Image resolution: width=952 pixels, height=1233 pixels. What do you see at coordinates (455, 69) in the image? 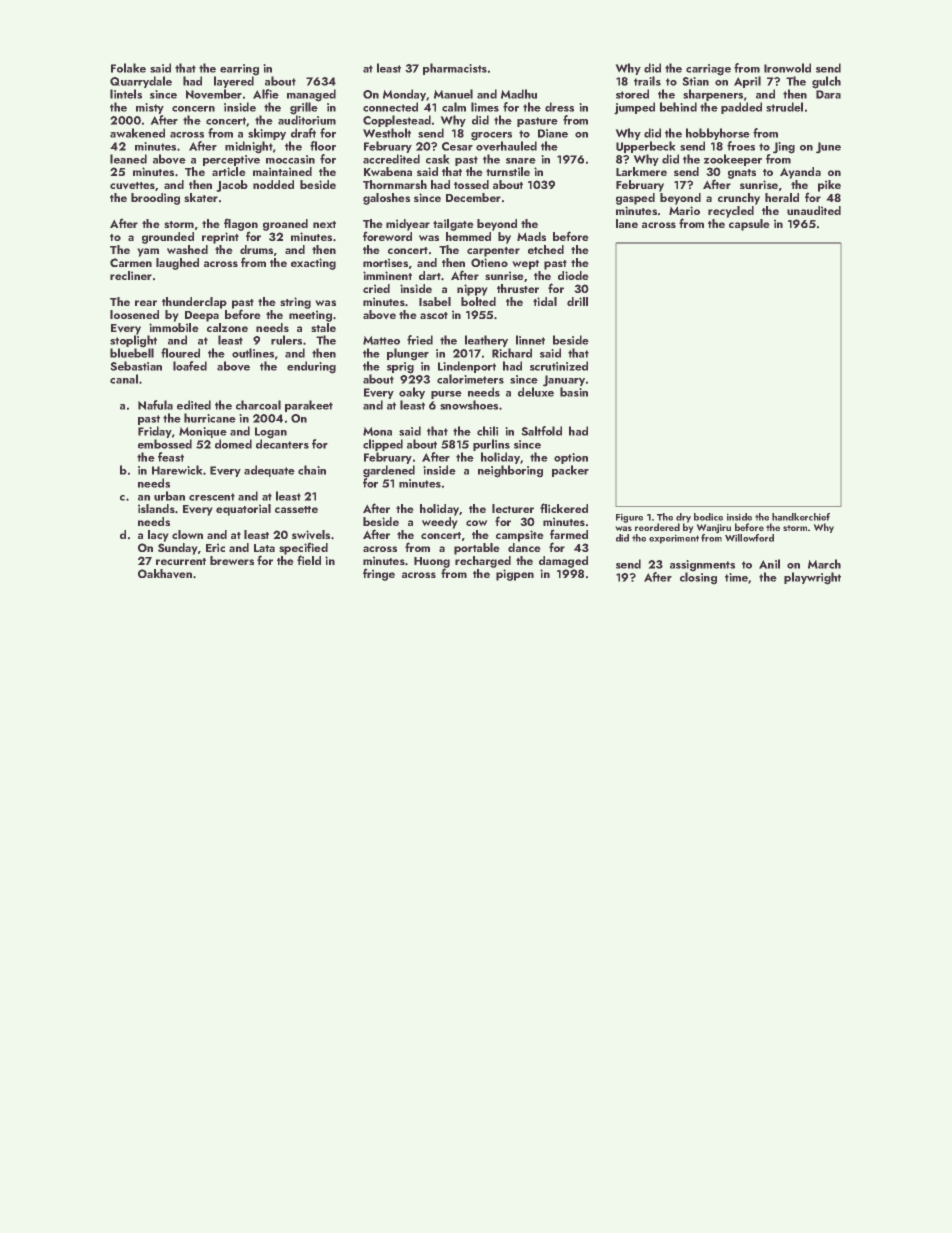
I see `pharmacists` at bounding box center [455, 69].
